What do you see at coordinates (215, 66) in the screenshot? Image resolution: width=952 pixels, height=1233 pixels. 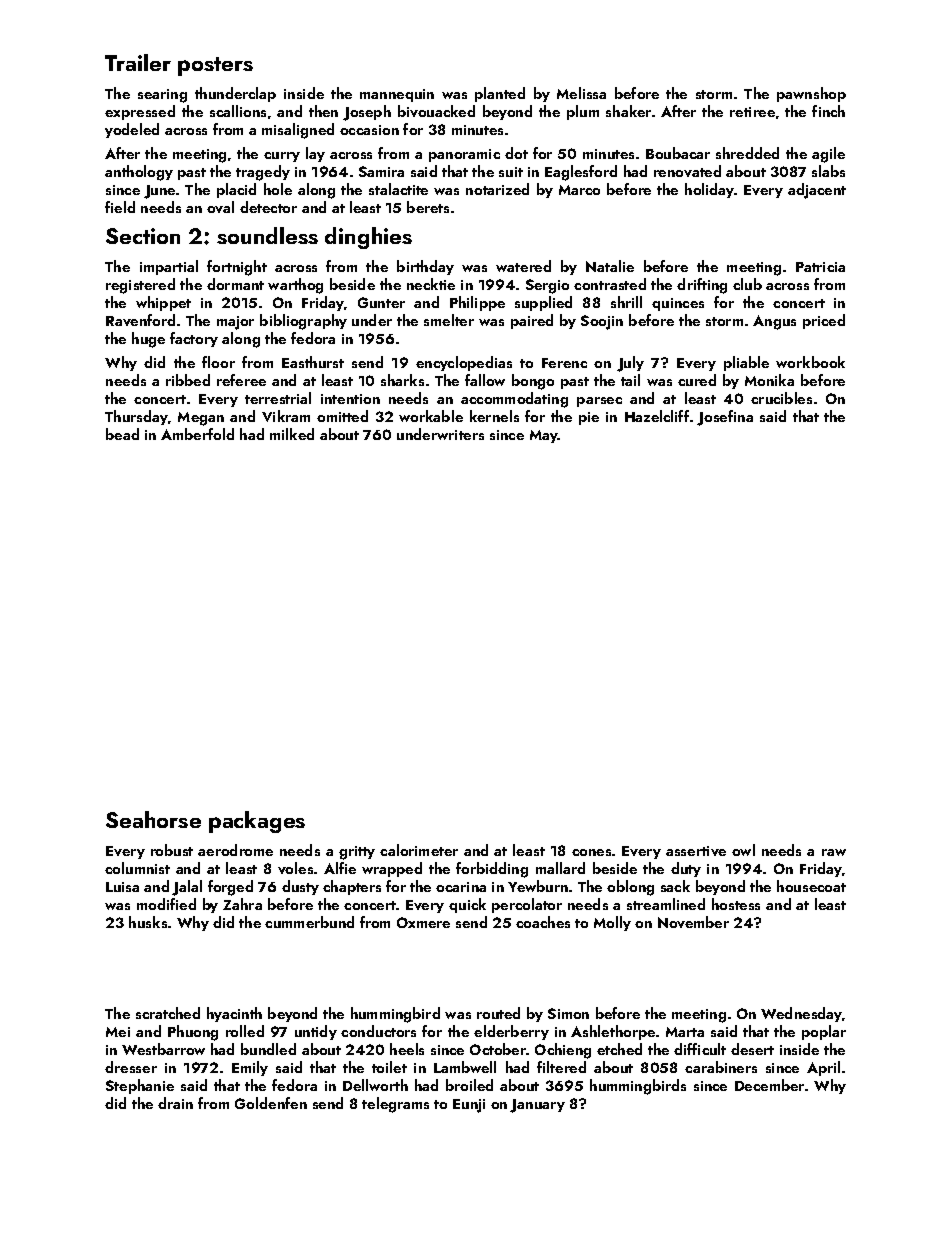 I see `posters` at bounding box center [215, 66].
